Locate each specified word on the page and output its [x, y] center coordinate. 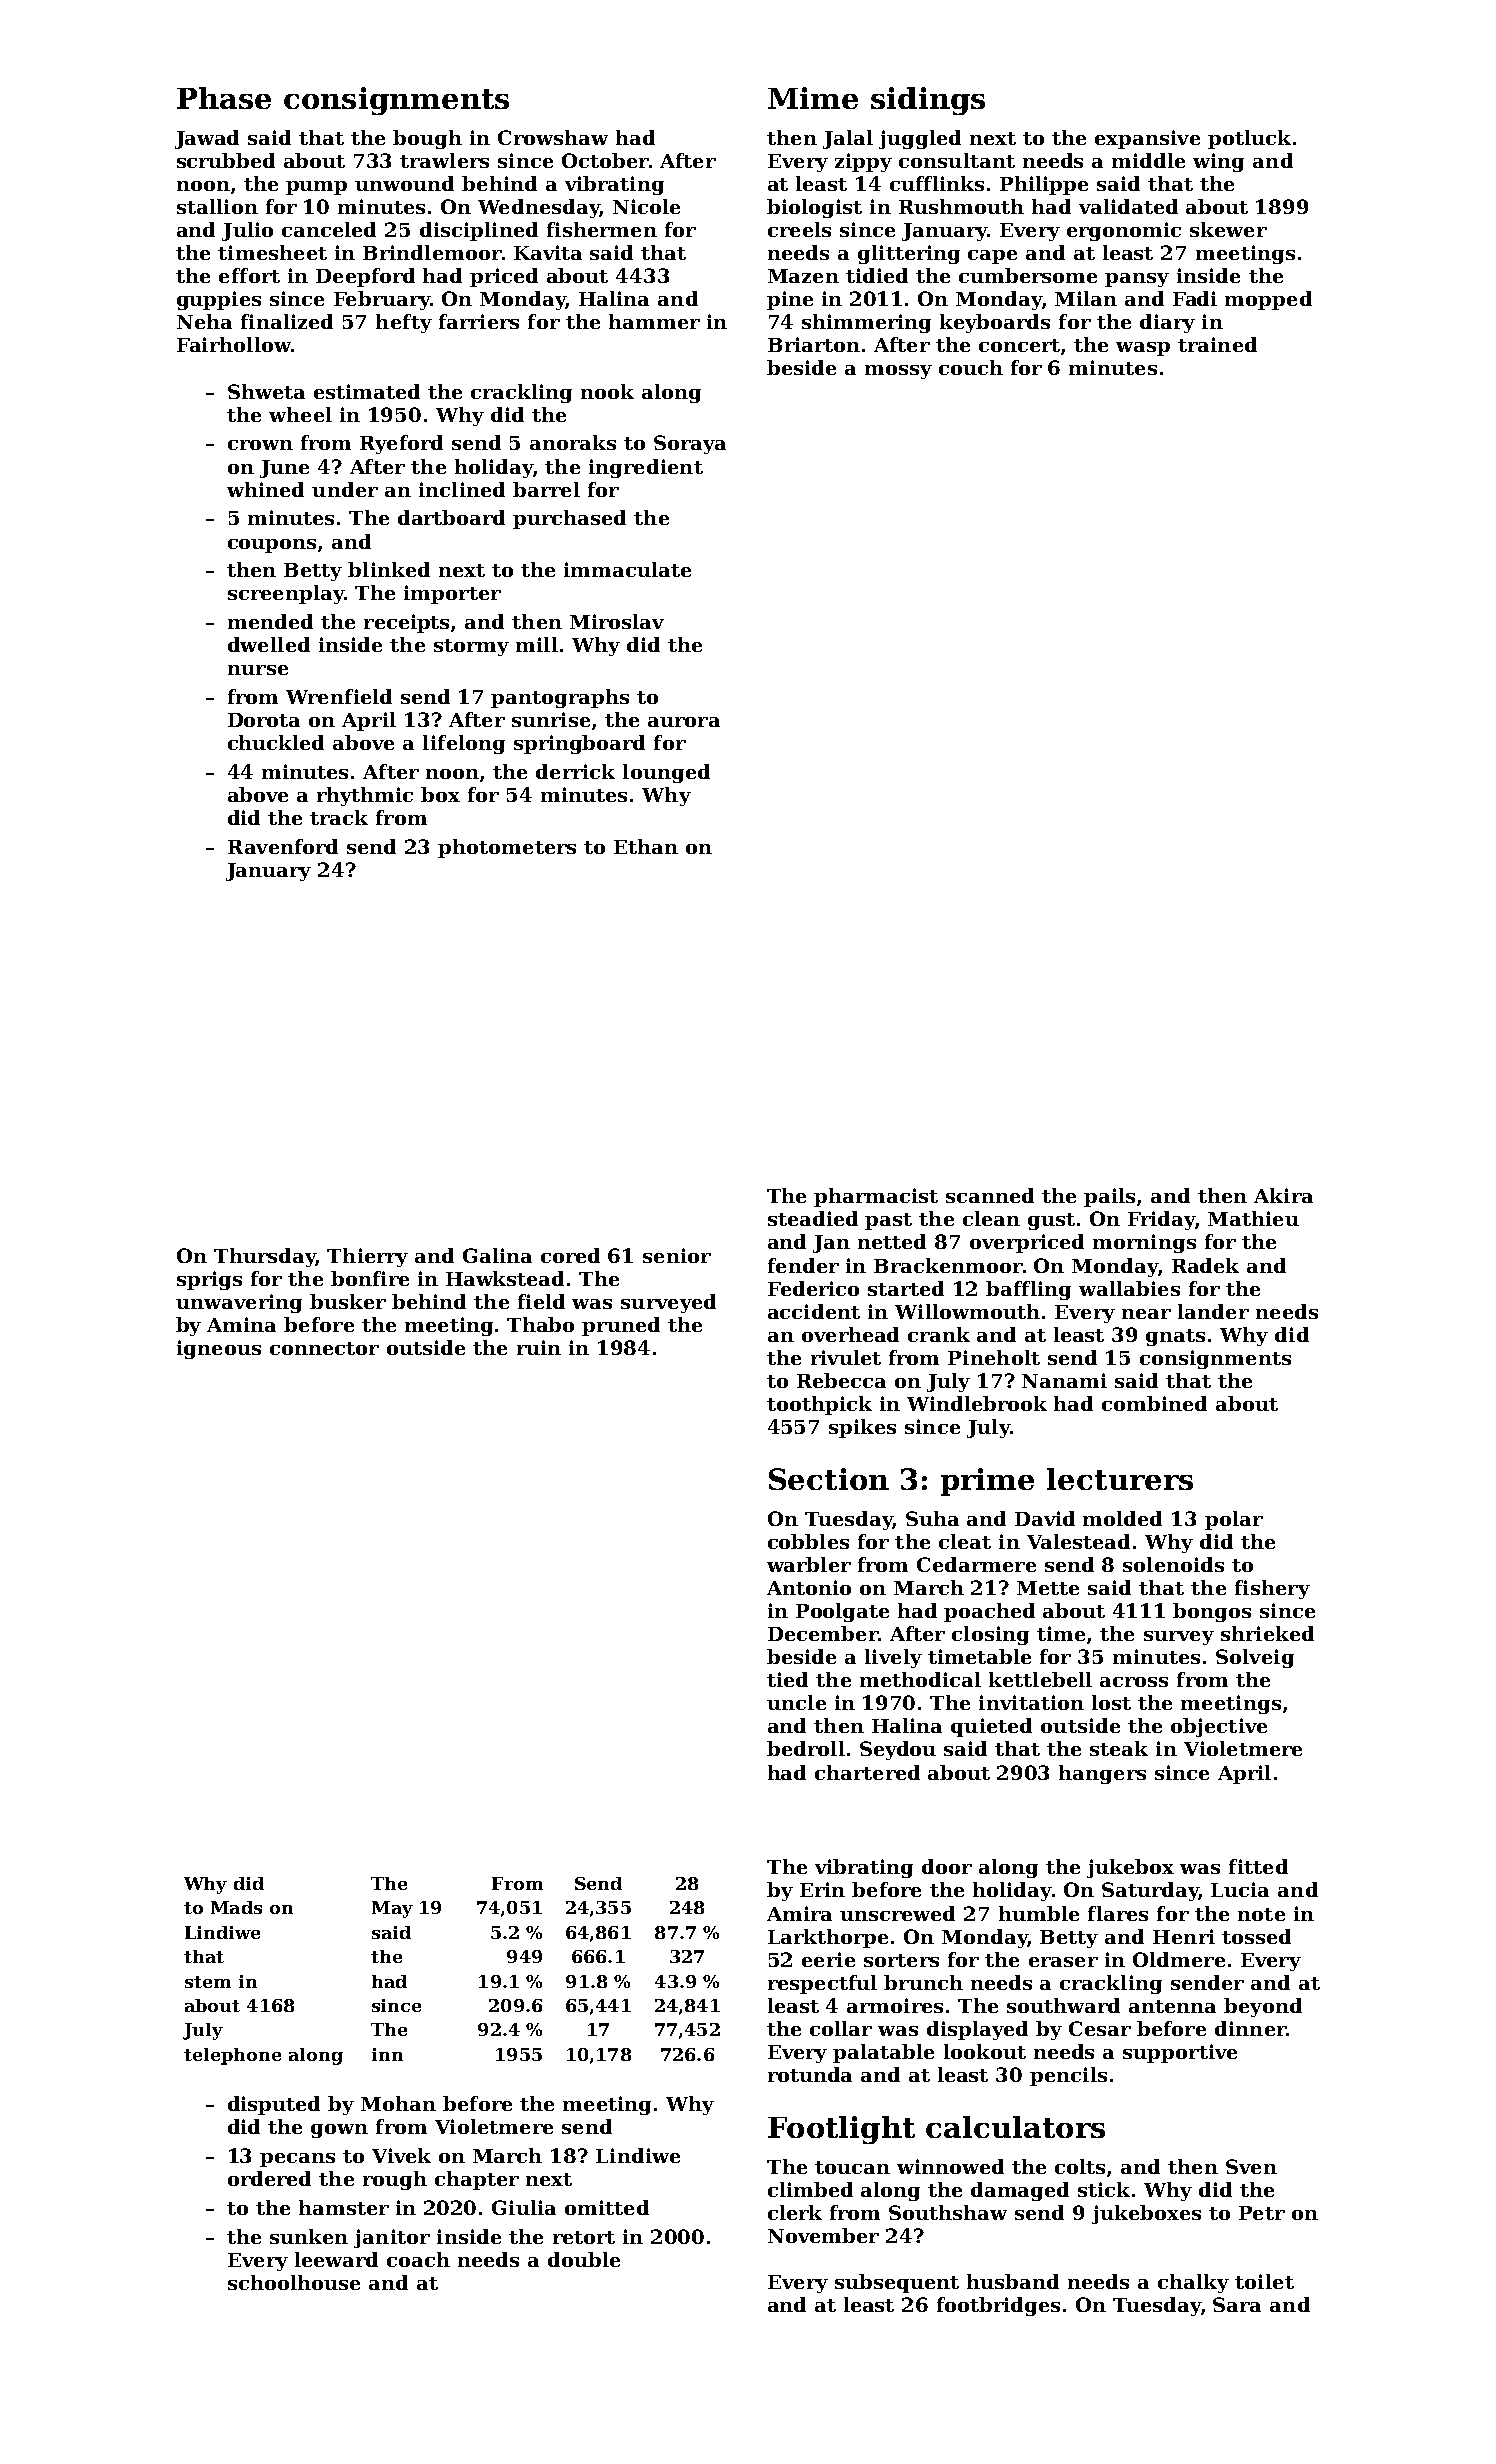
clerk [795, 2212]
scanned [990, 1195]
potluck [1249, 139]
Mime [813, 98]
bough [427, 139]
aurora [684, 722]
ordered [269, 2178]
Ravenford [283, 846]
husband [1013, 2281]
